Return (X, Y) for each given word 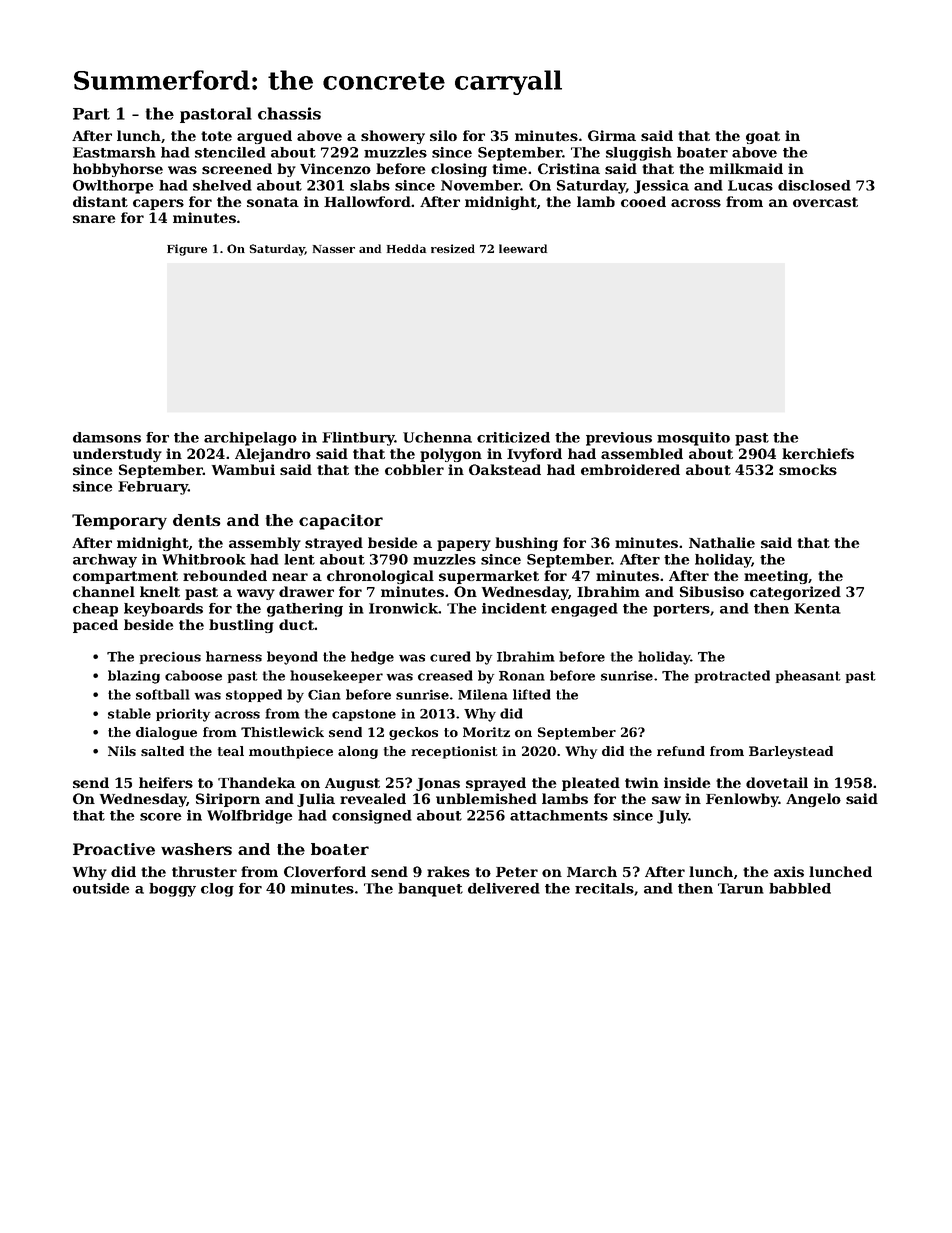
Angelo (813, 800)
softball (163, 694)
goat (763, 137)
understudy (117, 455)
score (161, 817)
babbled (800, 888)
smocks (808, 469)
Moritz (486, 732)
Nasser (334, 249)
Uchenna (437, 437)
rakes (448, 871)
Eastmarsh (114, 152)
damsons (107, 437)
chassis (289, 113)
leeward (523, 248)
